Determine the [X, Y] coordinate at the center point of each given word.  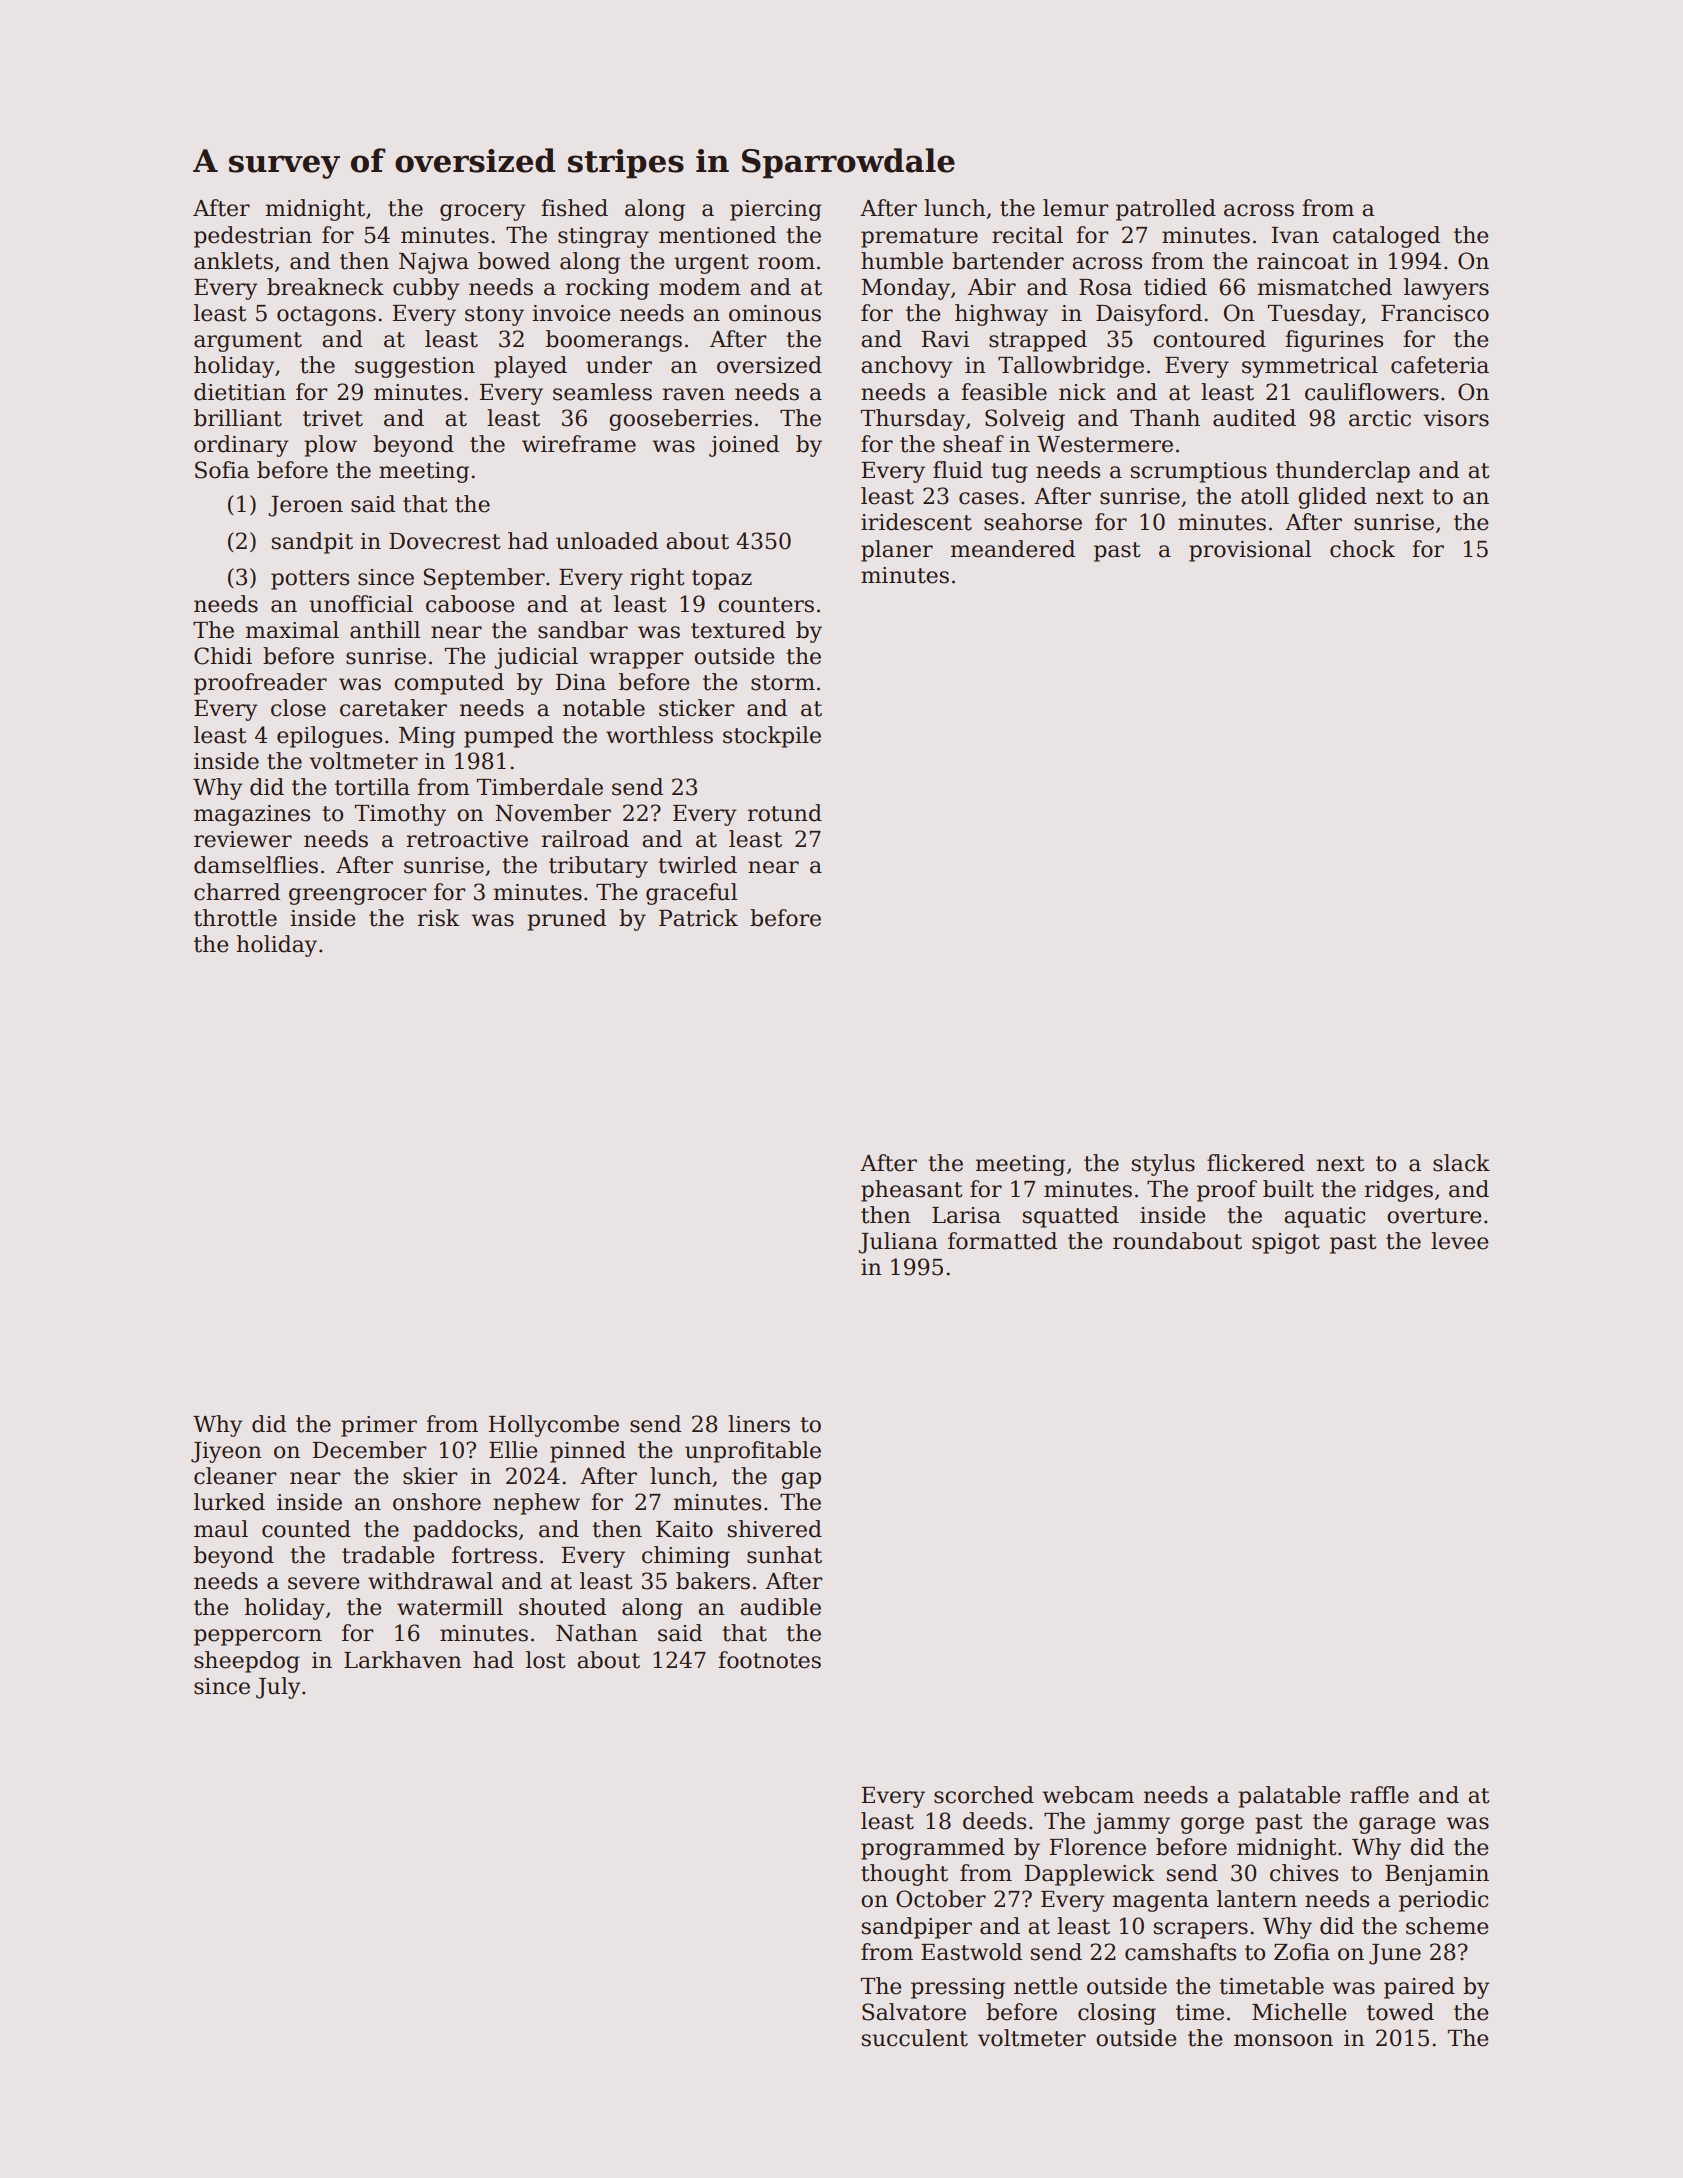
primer [379, 1426]
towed [1400, 2012]
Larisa [966, 1215]
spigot [1286, 1243]
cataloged [1386, 237]
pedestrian [253, 237]
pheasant [912, 1191]
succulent [915, 2038]
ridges [1399, 1191]
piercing [776, 210]
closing [1117, 2014]
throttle [235, 918]
